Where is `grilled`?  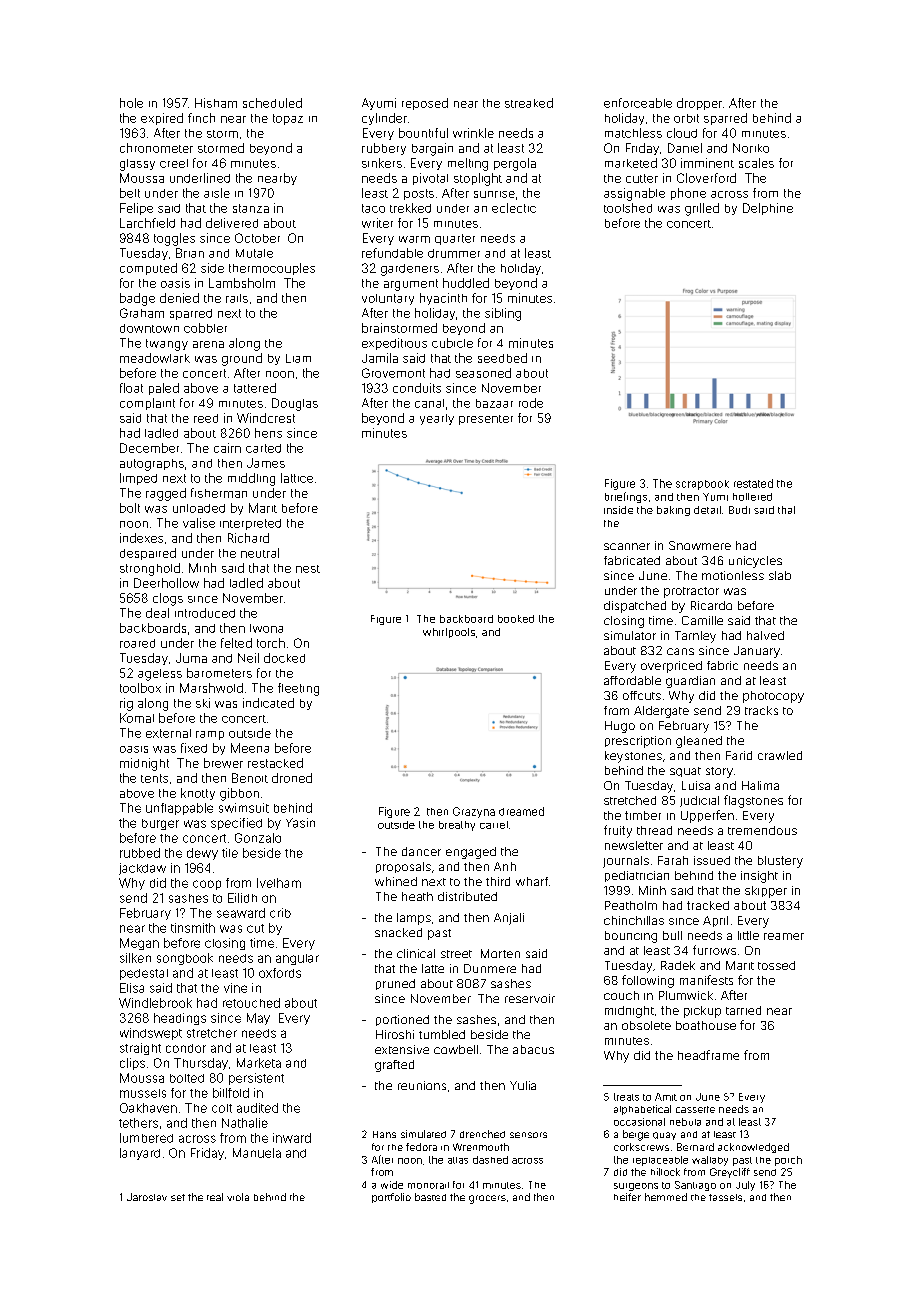
grilled is located at coordinates (702, 209).
